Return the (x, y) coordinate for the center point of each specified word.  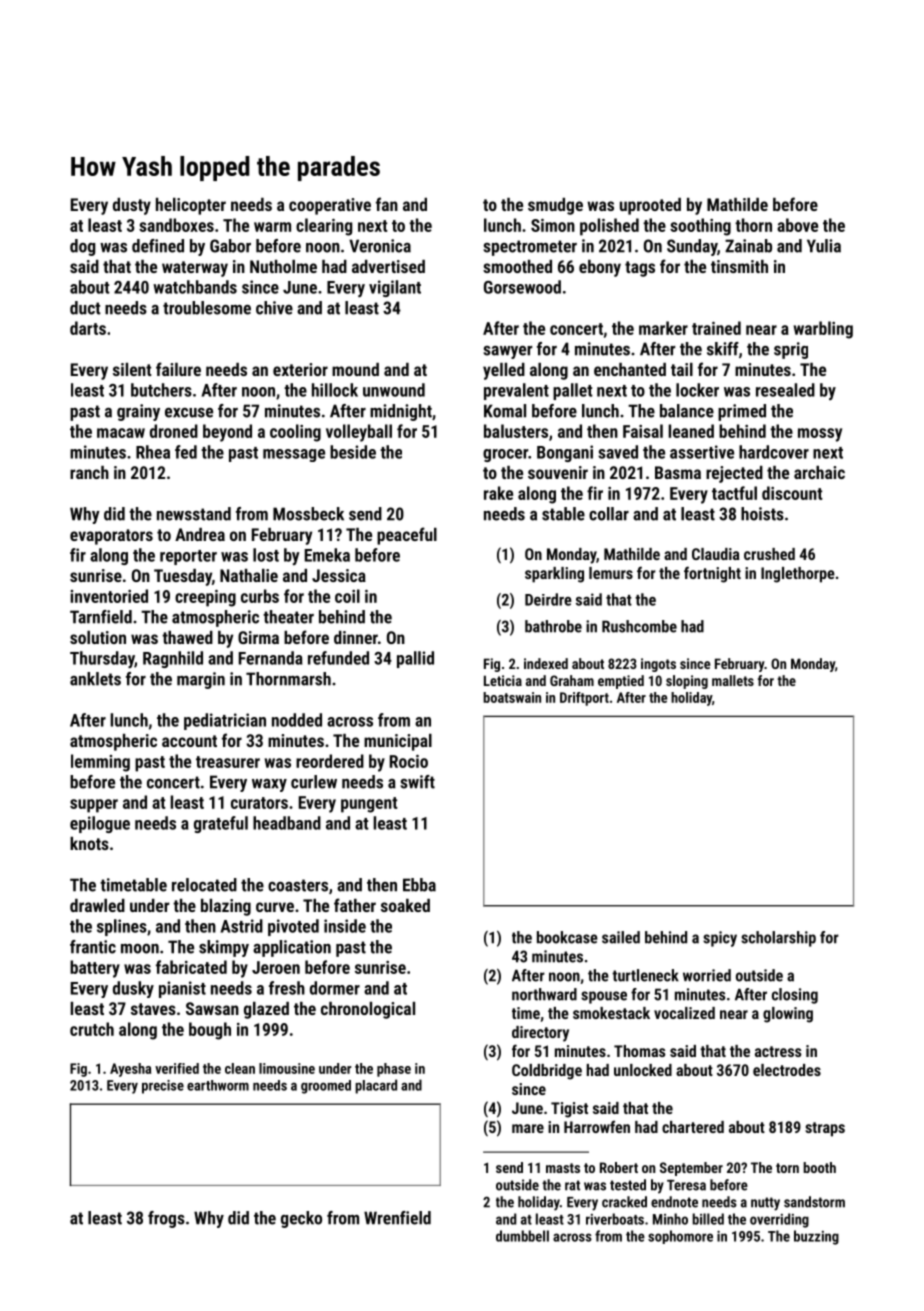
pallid (415, 659)
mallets (733, 680)
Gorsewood (522, 287)
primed (742, 412)
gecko (301, 1219)
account (189, 741)
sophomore (680, 1237)
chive (274, 308)
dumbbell (522, 1236)
